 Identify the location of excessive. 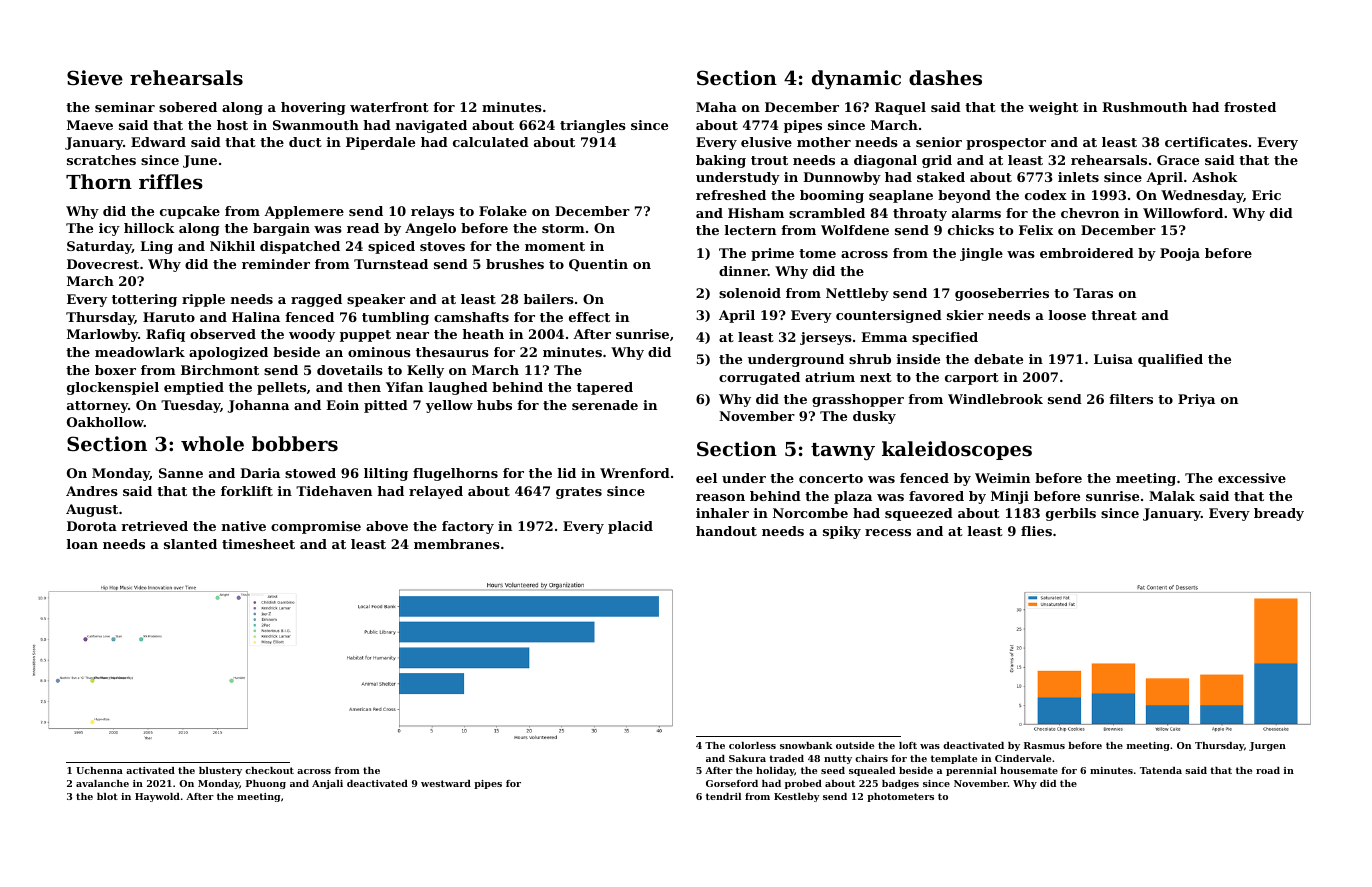
(1252, 478).
